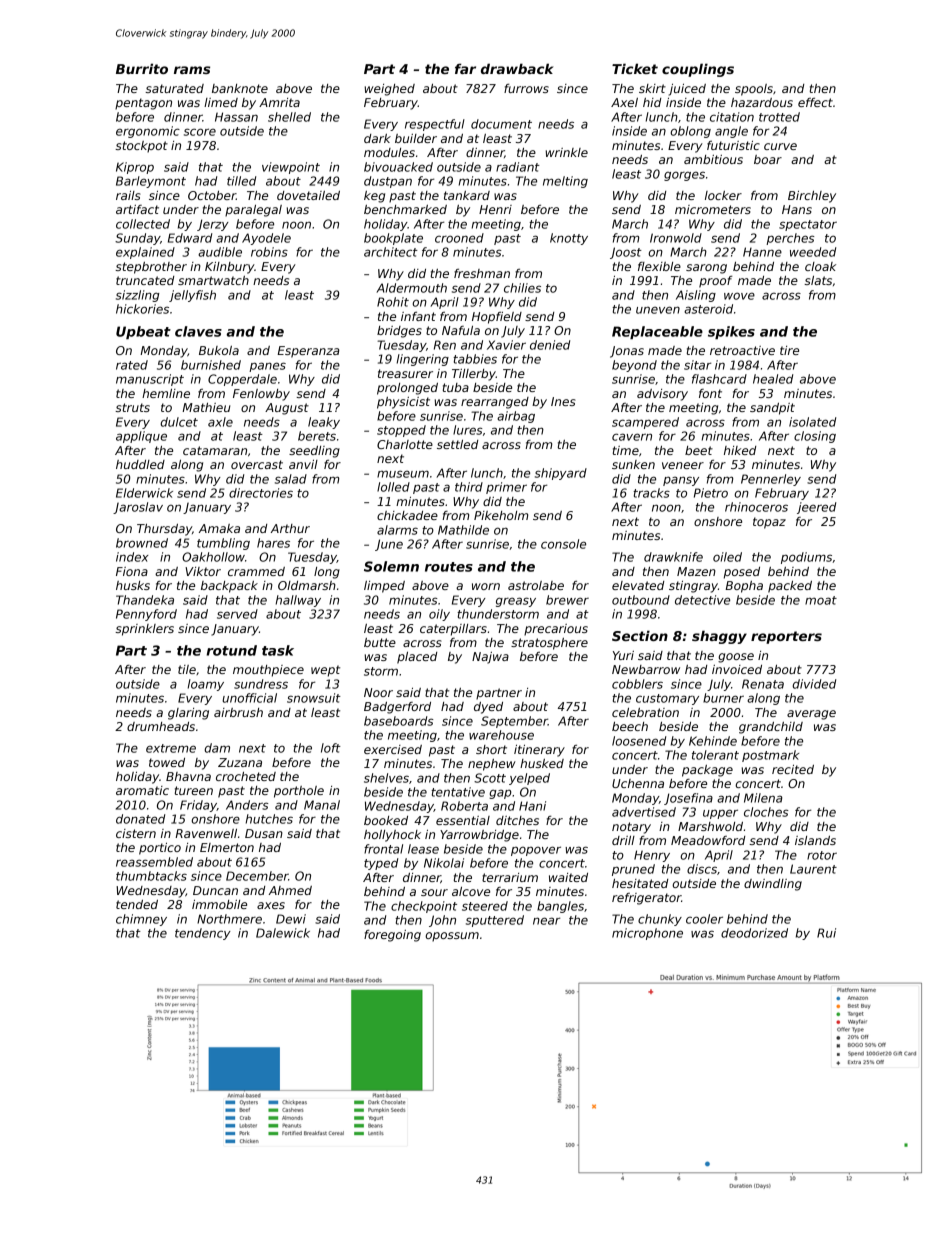  Describe the element at coordinates (291, 168) in the document. I see `viewpoint` at that location.
